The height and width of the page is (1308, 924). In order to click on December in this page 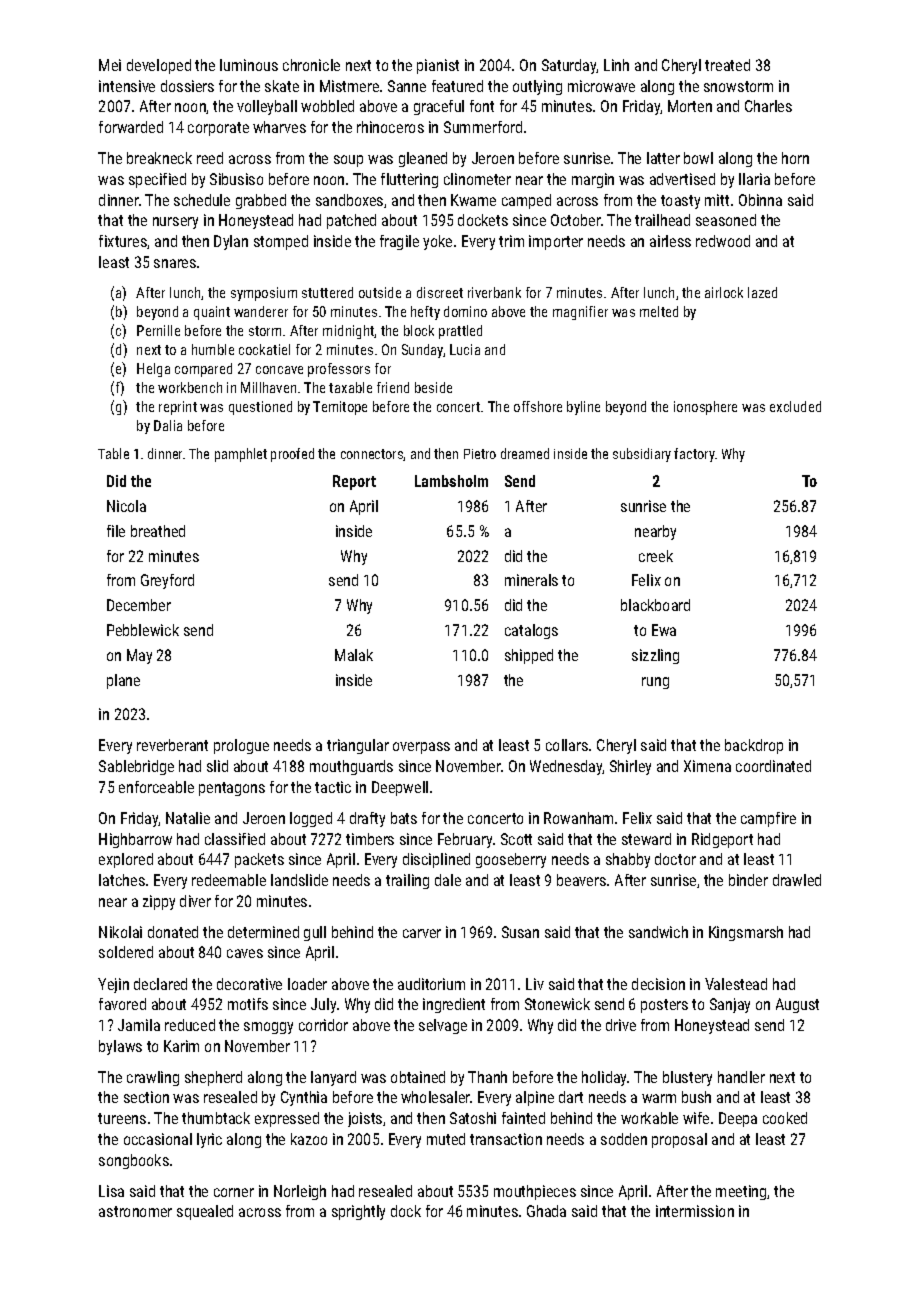, I will do `click(139, 605)`.
